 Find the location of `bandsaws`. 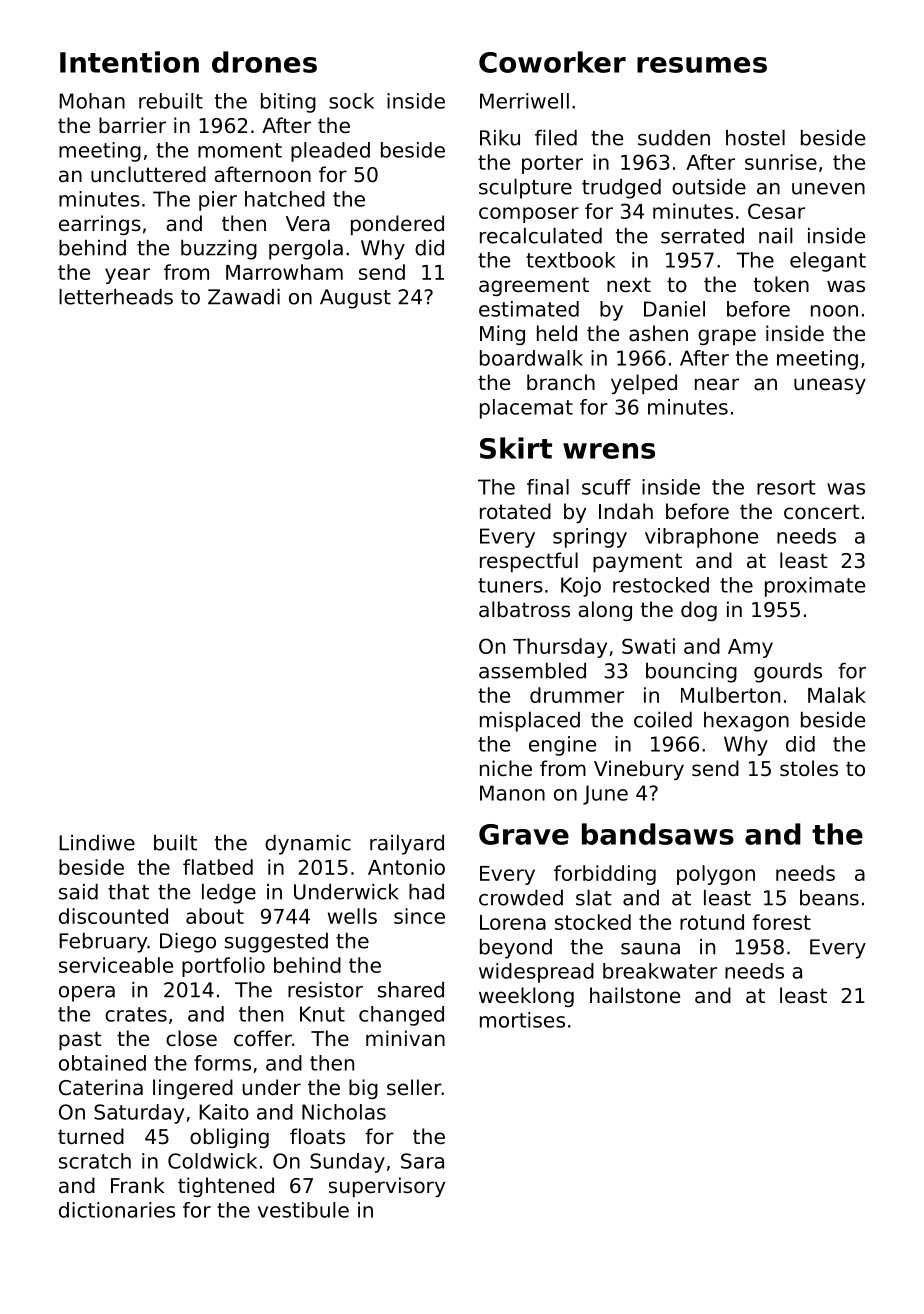

bandsaws is located at coordinates (658, 834).
